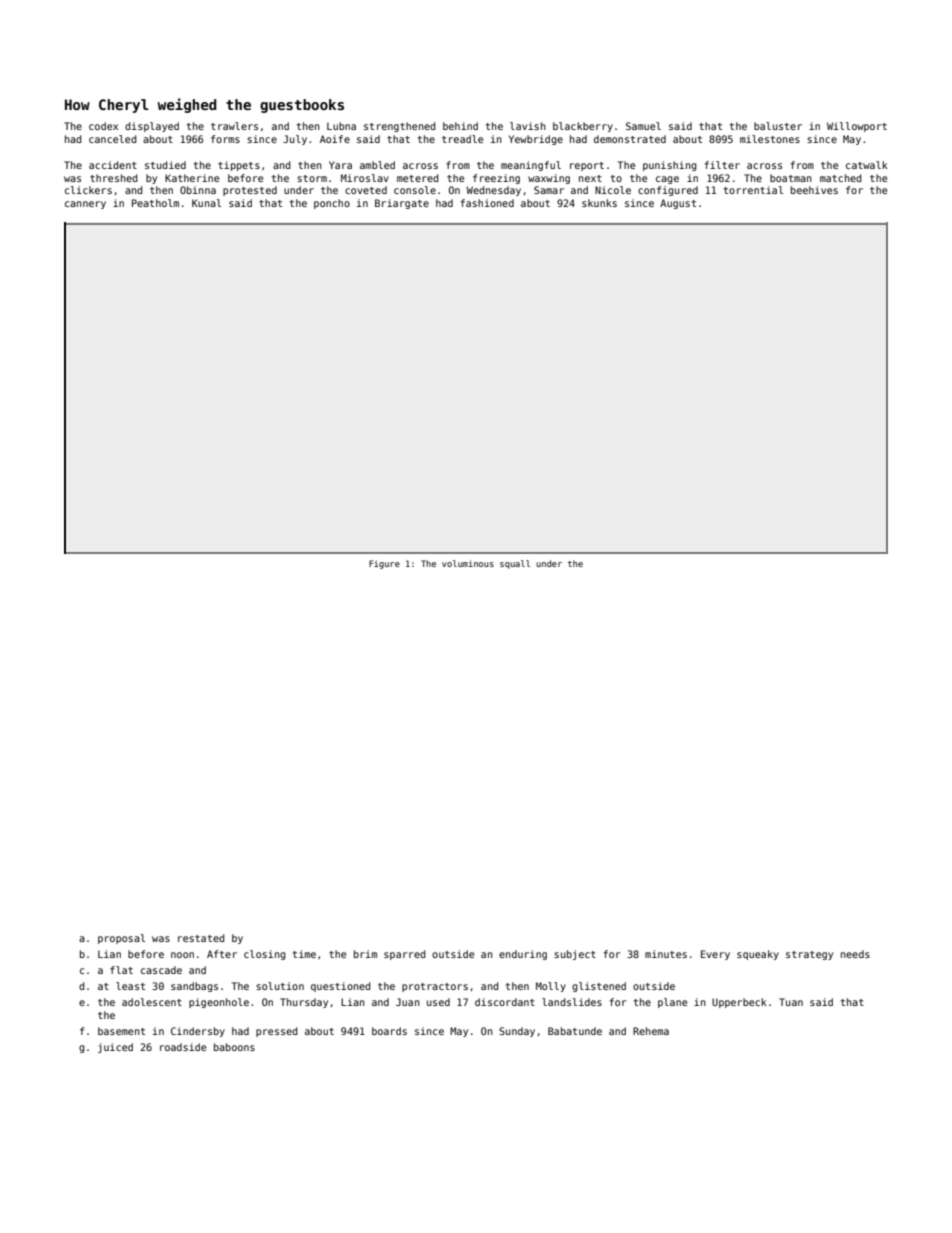 This screenshot has height=1233, width=952. I want to click on squall, so click(515, 564).
